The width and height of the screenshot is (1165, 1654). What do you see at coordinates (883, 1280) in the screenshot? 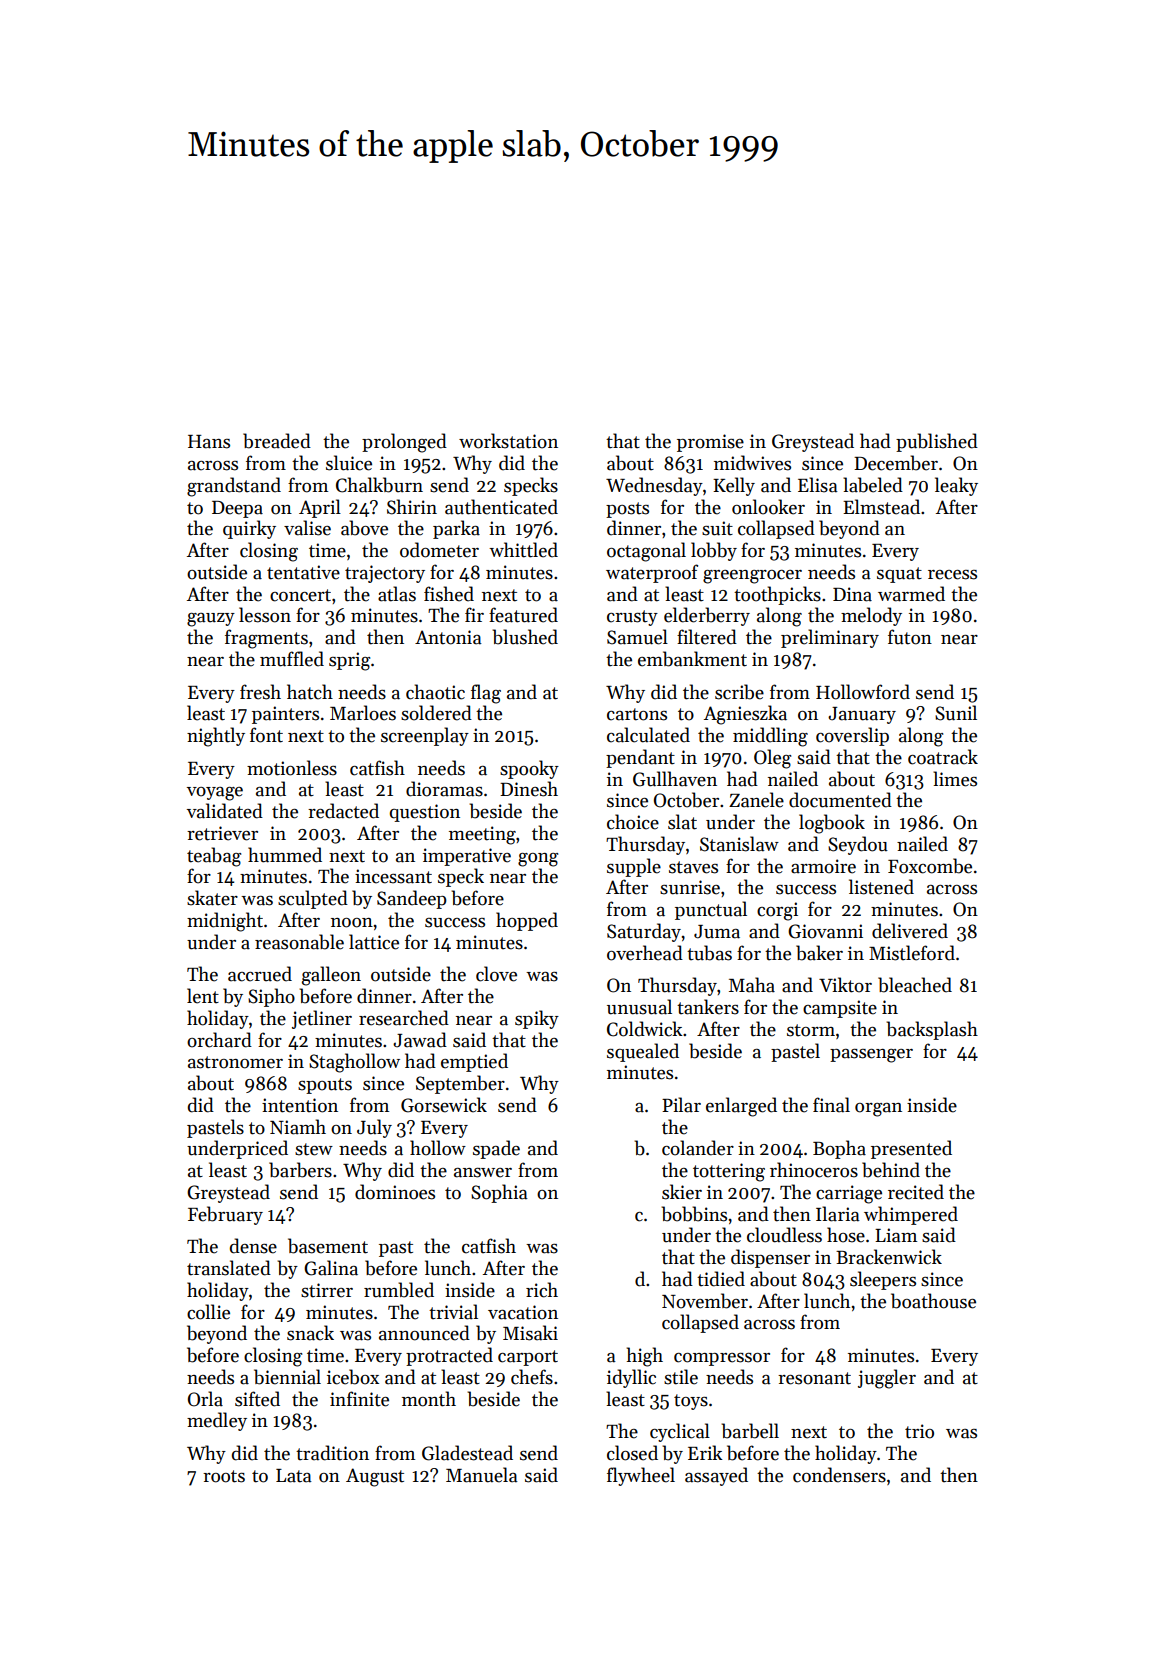
I see `sleepers` at bounding box center [883, 1280].
